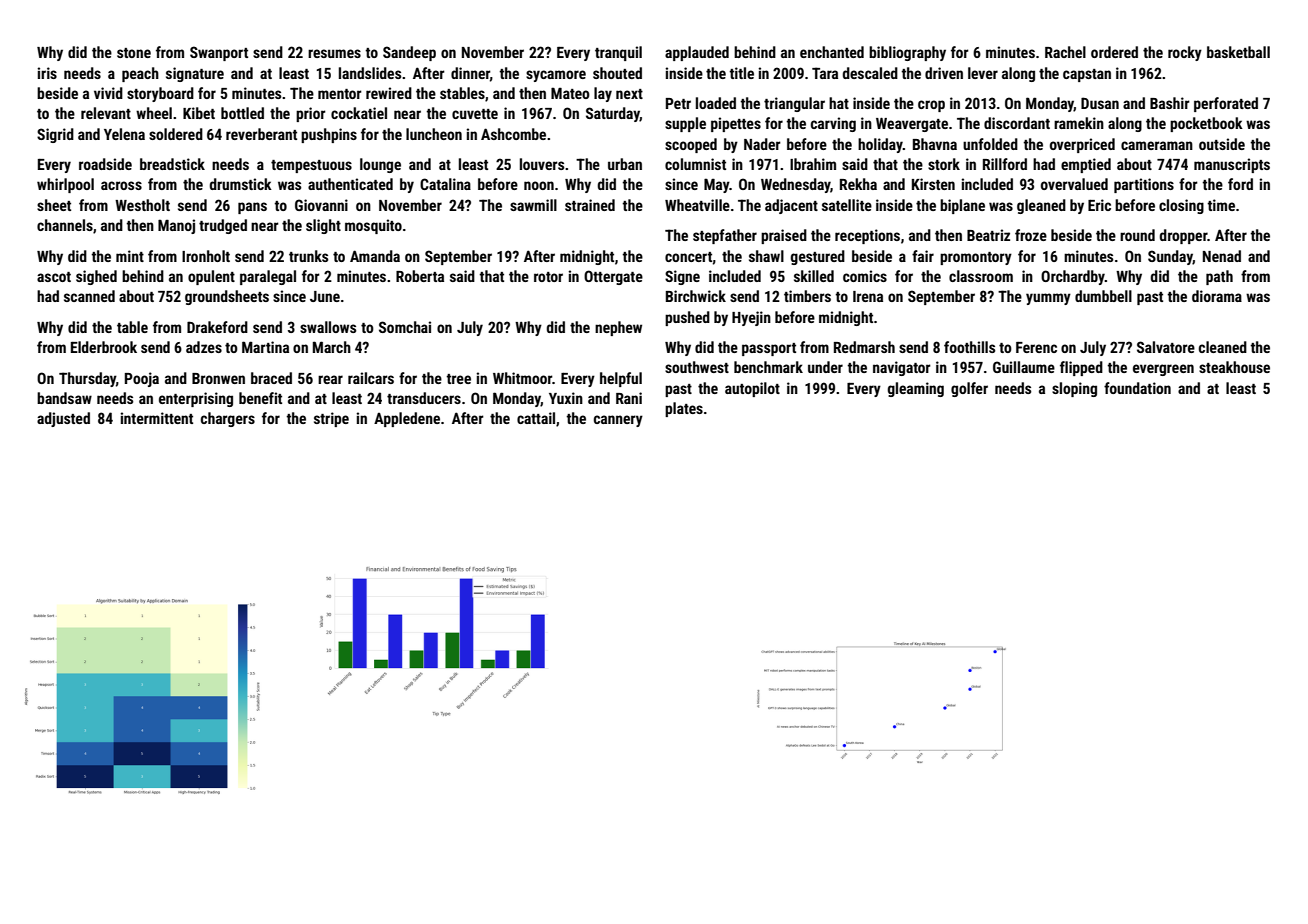 The height and width of the document is (924, 1308). What do you see at coordinates (768, 367) in the document?
I see `benchmark` at bounding box center [768, 367].
